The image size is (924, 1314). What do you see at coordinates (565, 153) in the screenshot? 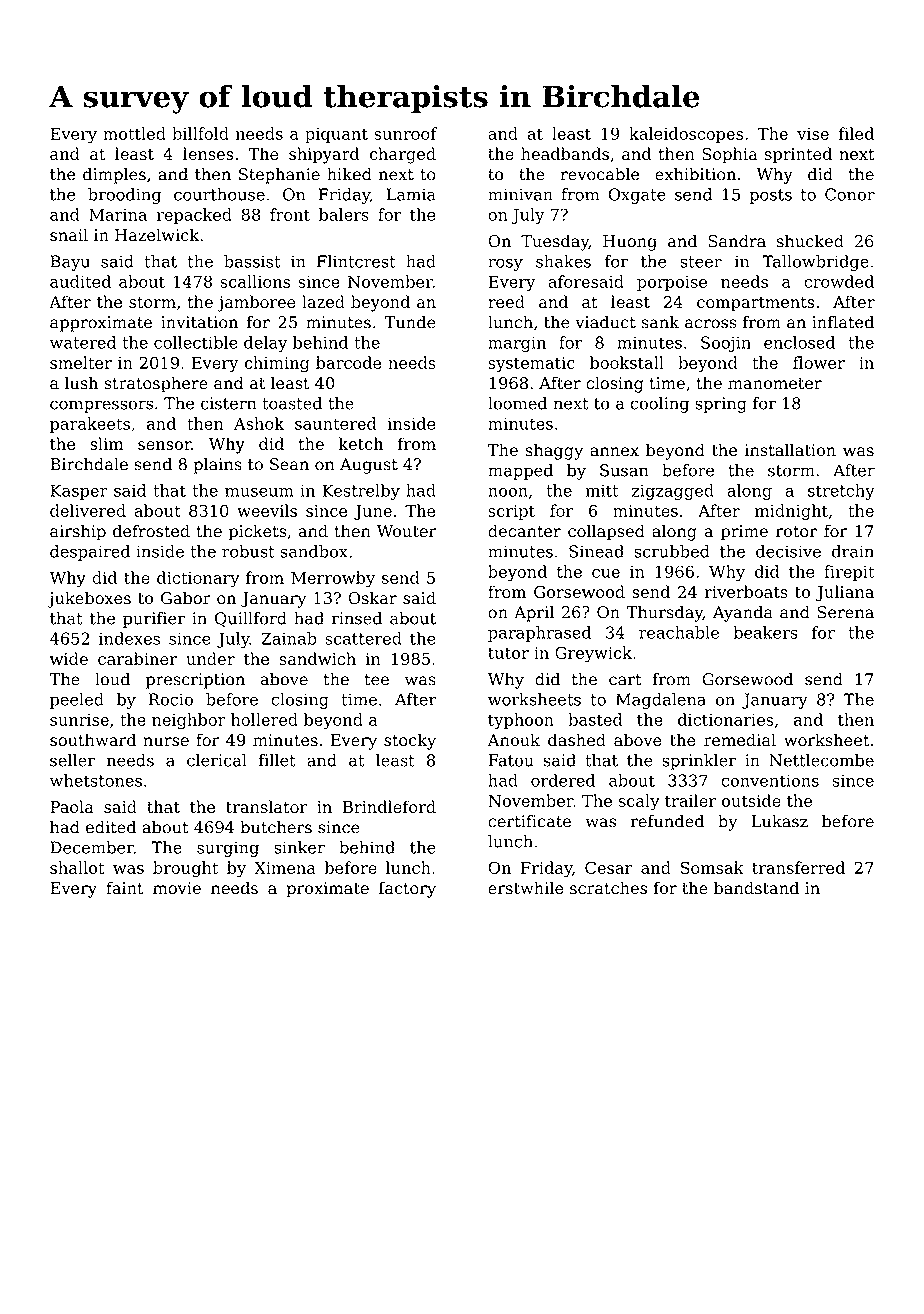
I see `headbands` at bounding box center [565, 153].
